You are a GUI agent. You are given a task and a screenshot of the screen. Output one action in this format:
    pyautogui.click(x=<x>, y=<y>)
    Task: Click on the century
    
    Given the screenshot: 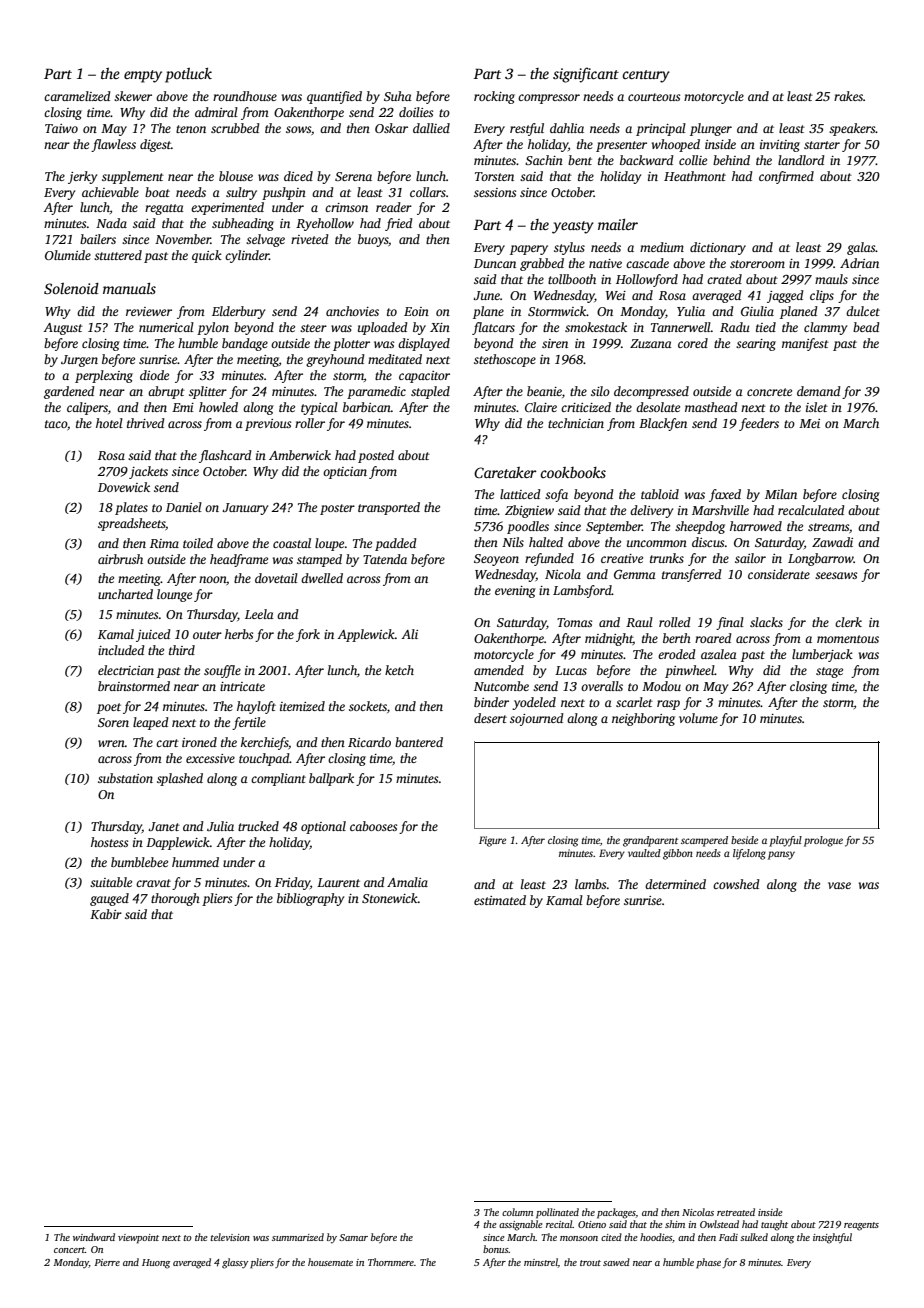 What is the action you would take?
    pyautogui.click(x=646, y=76)
